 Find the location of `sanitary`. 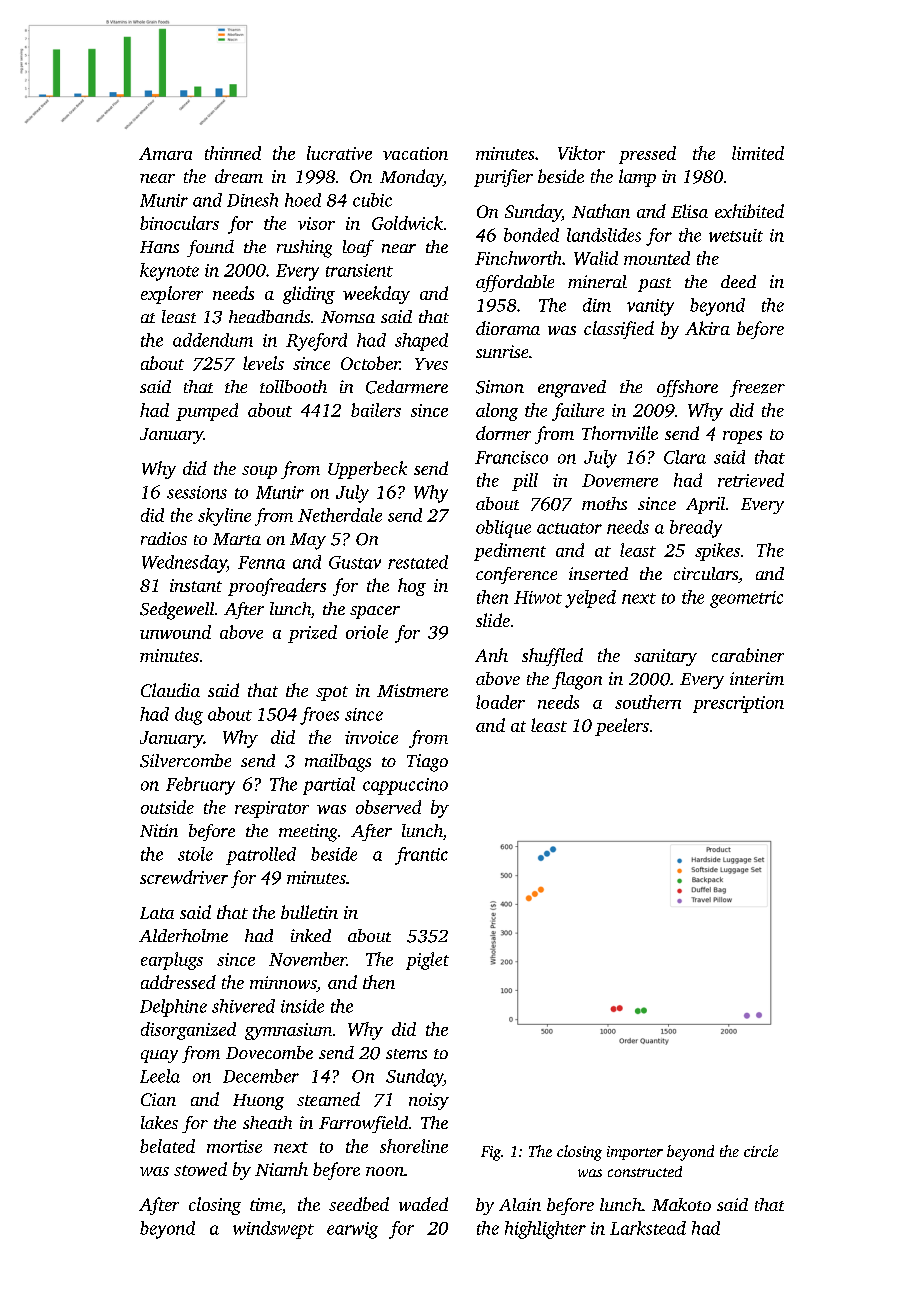

sanitary is located at coordinates (665, 657).
